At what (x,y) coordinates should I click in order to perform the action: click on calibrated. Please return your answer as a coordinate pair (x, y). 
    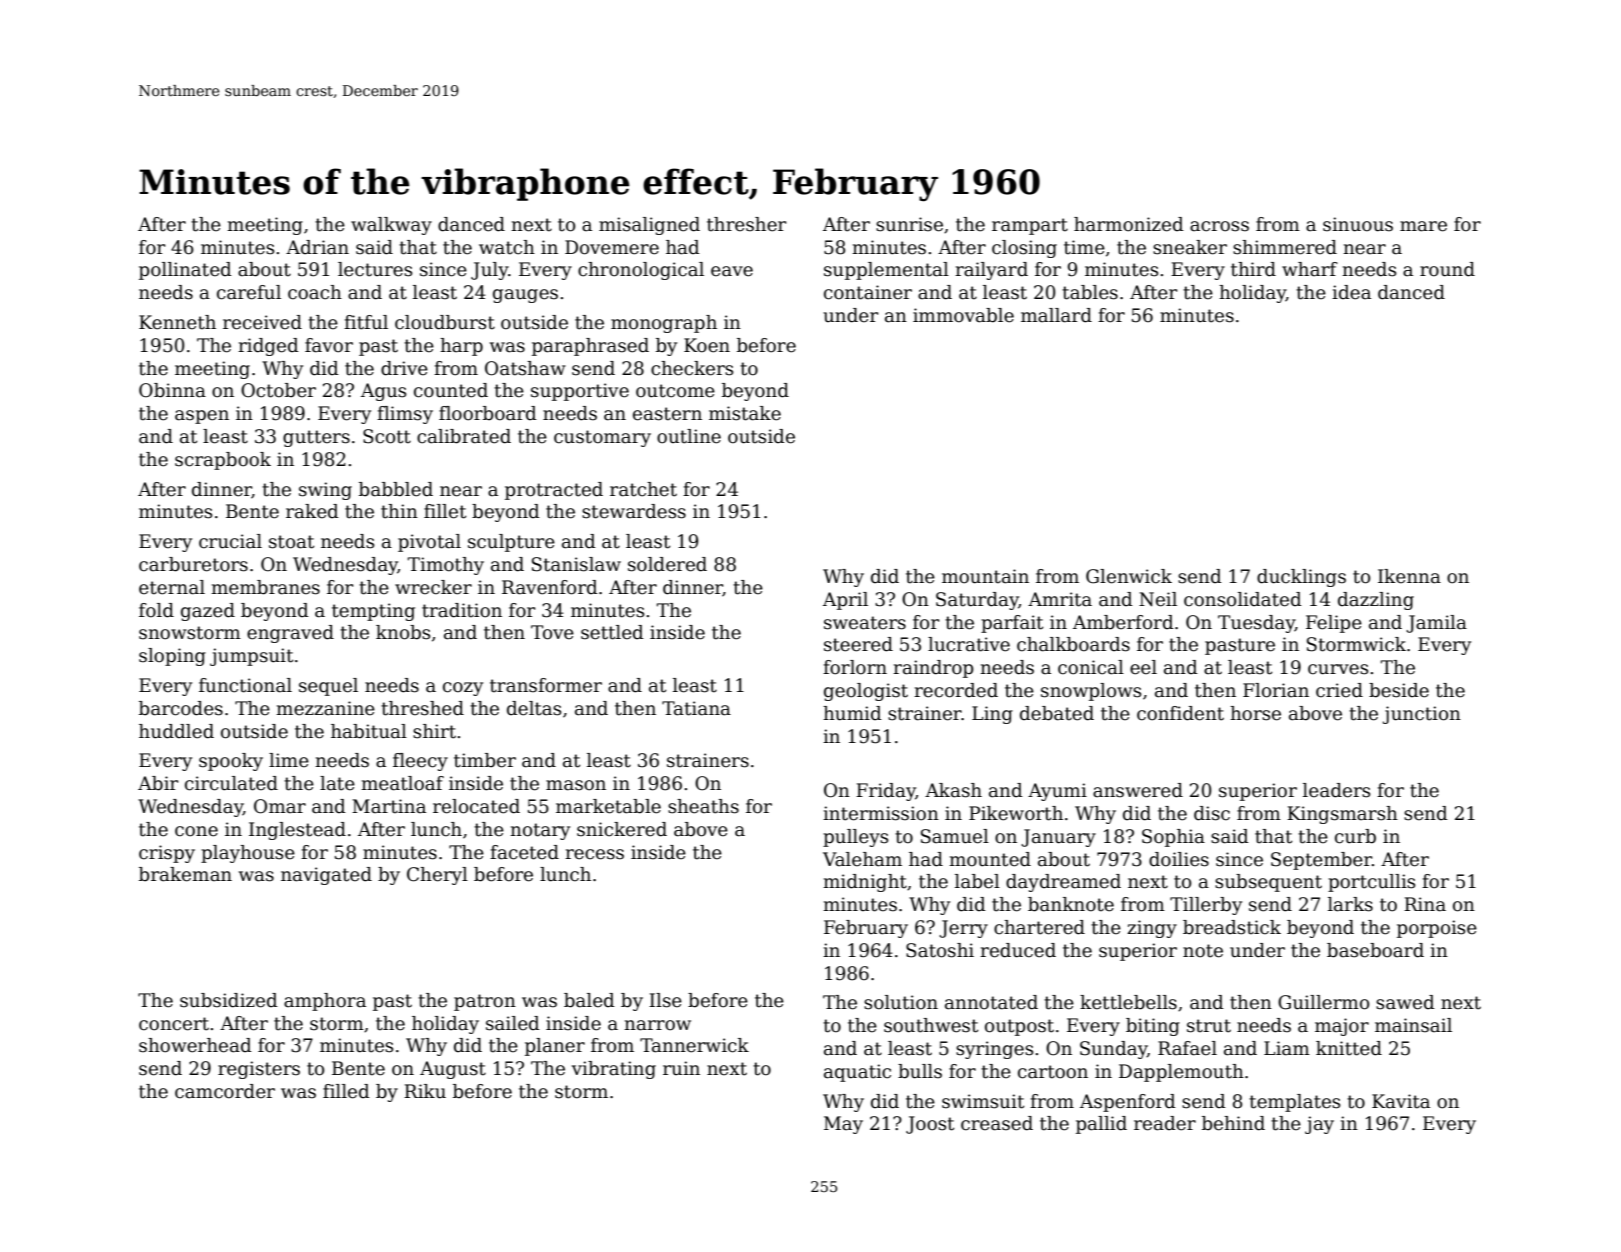
    Looking at the image, I should click on (464, 436).
